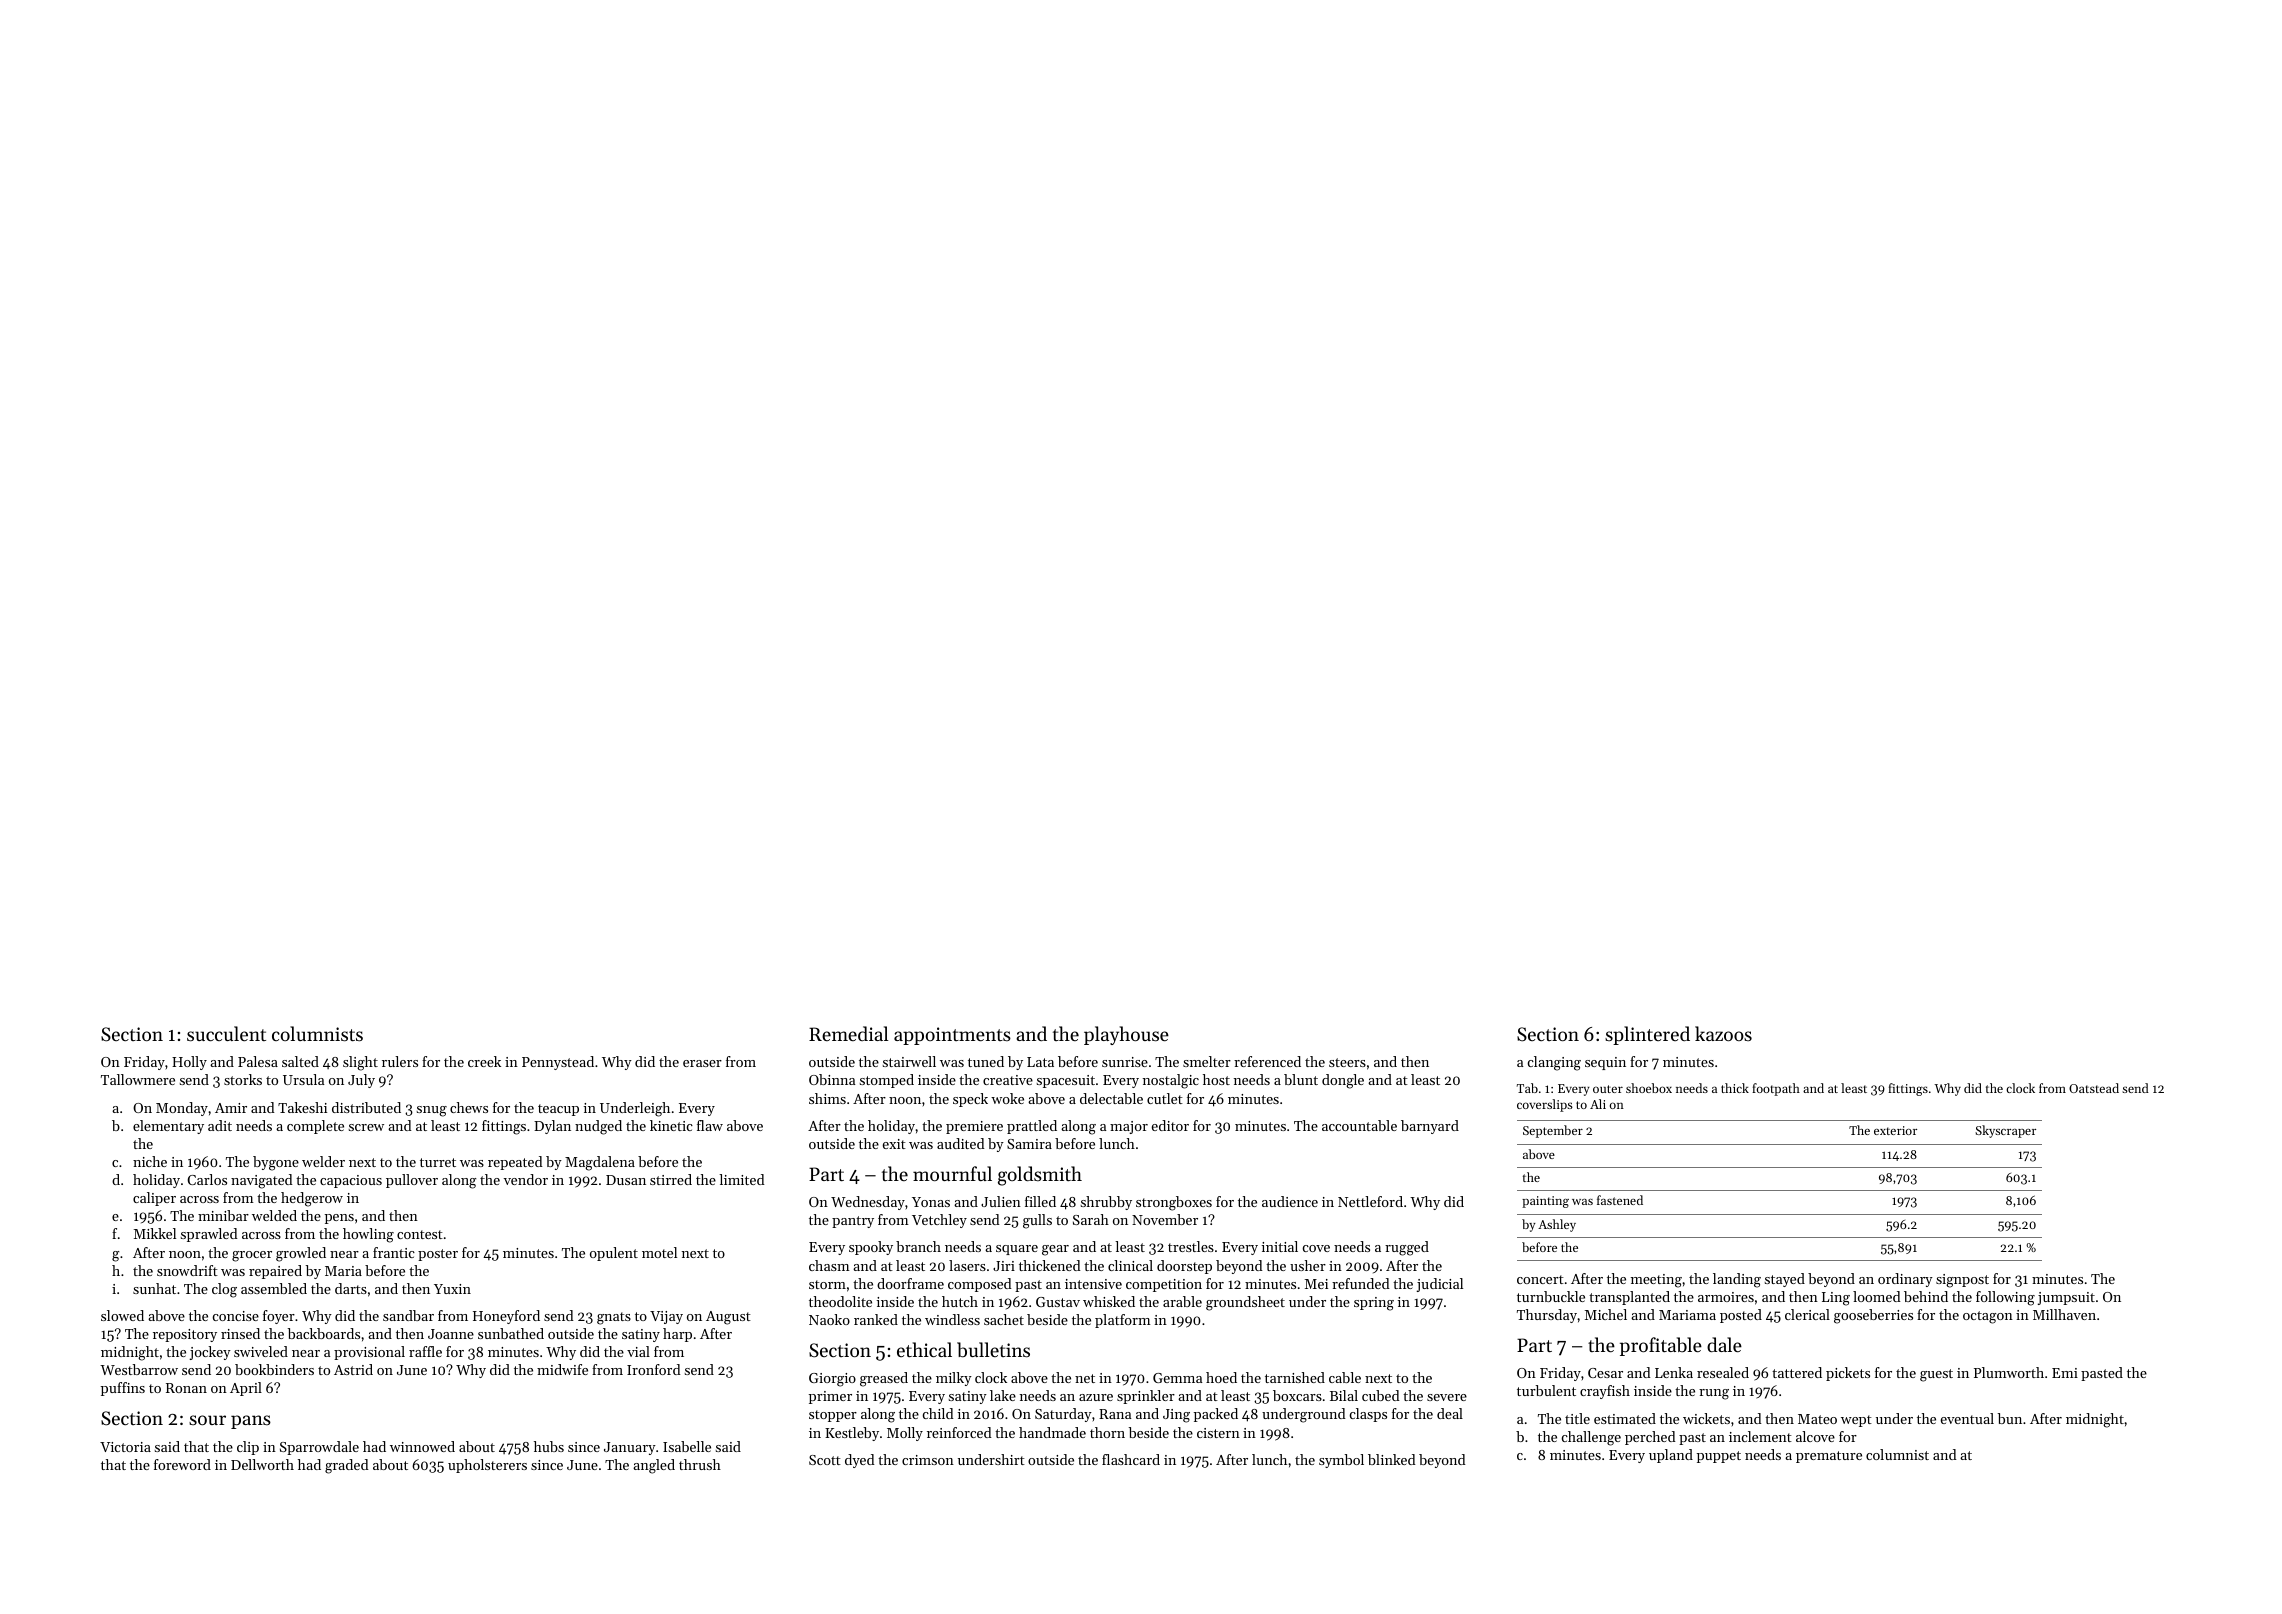 The image size is (2282, 1614). I want to click on refunded, so click(1361, 1283).
